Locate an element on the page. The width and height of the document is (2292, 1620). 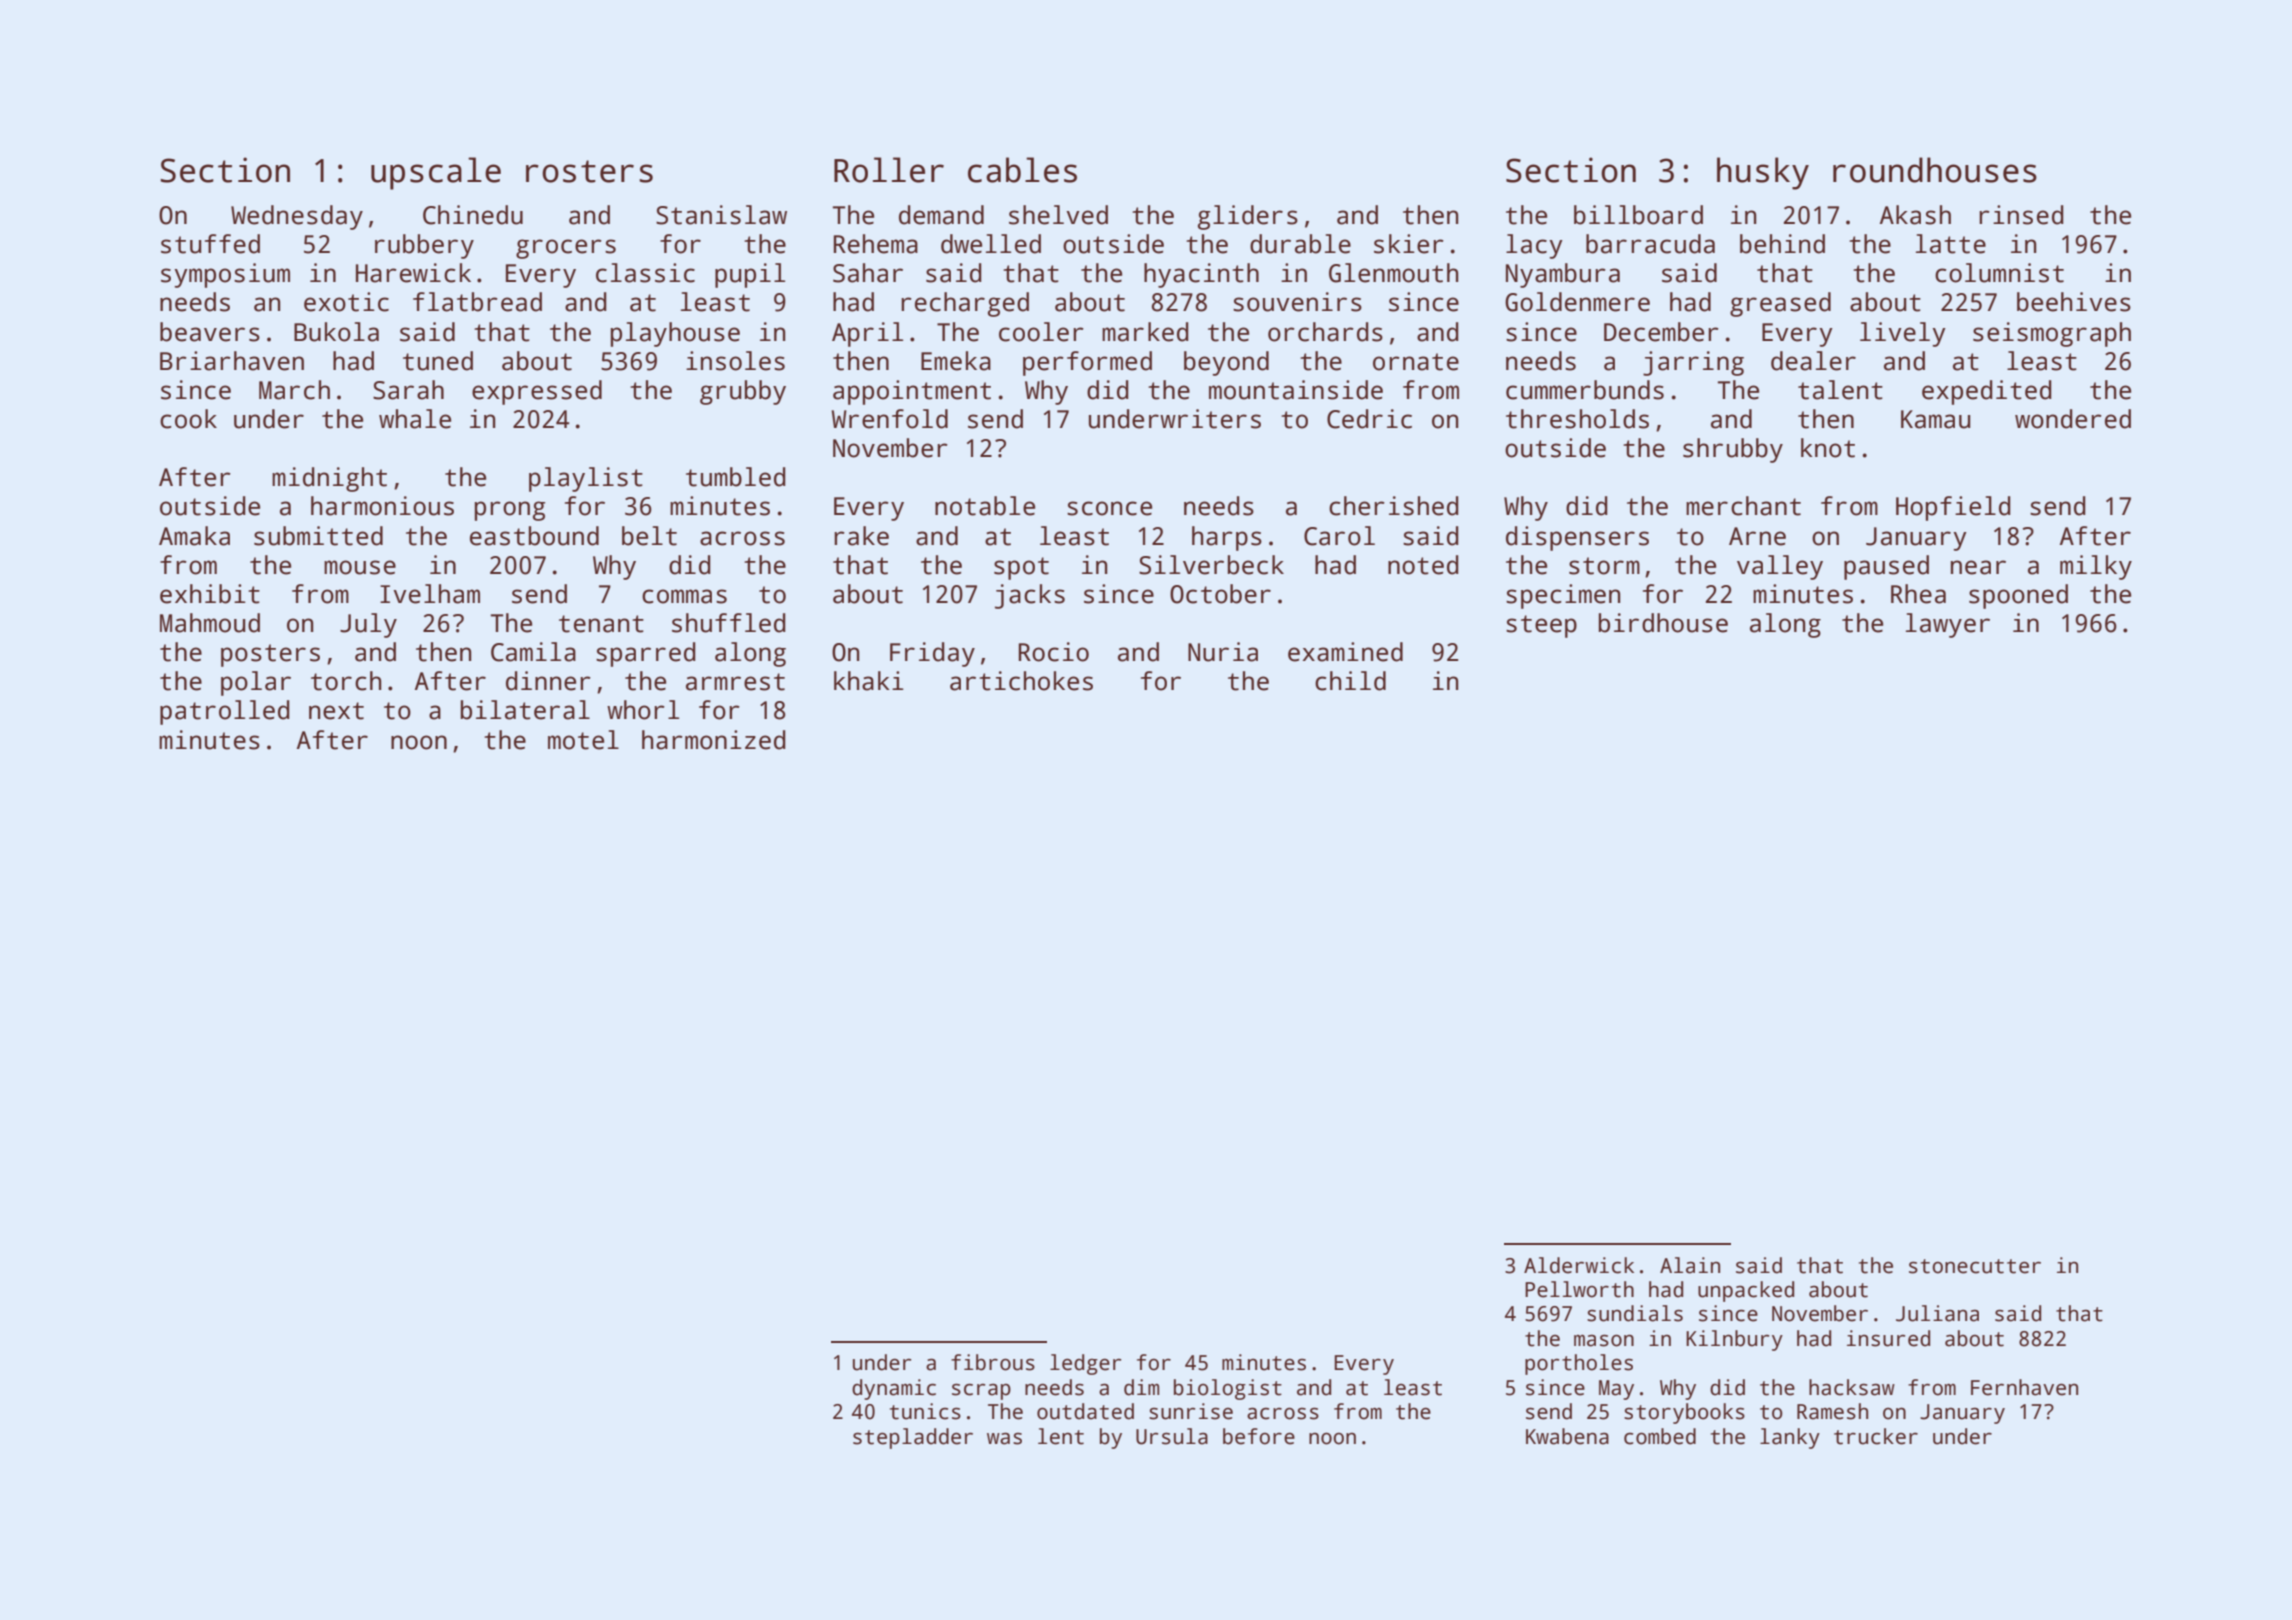
roundhouses is located at coordinates (1935, 170).
